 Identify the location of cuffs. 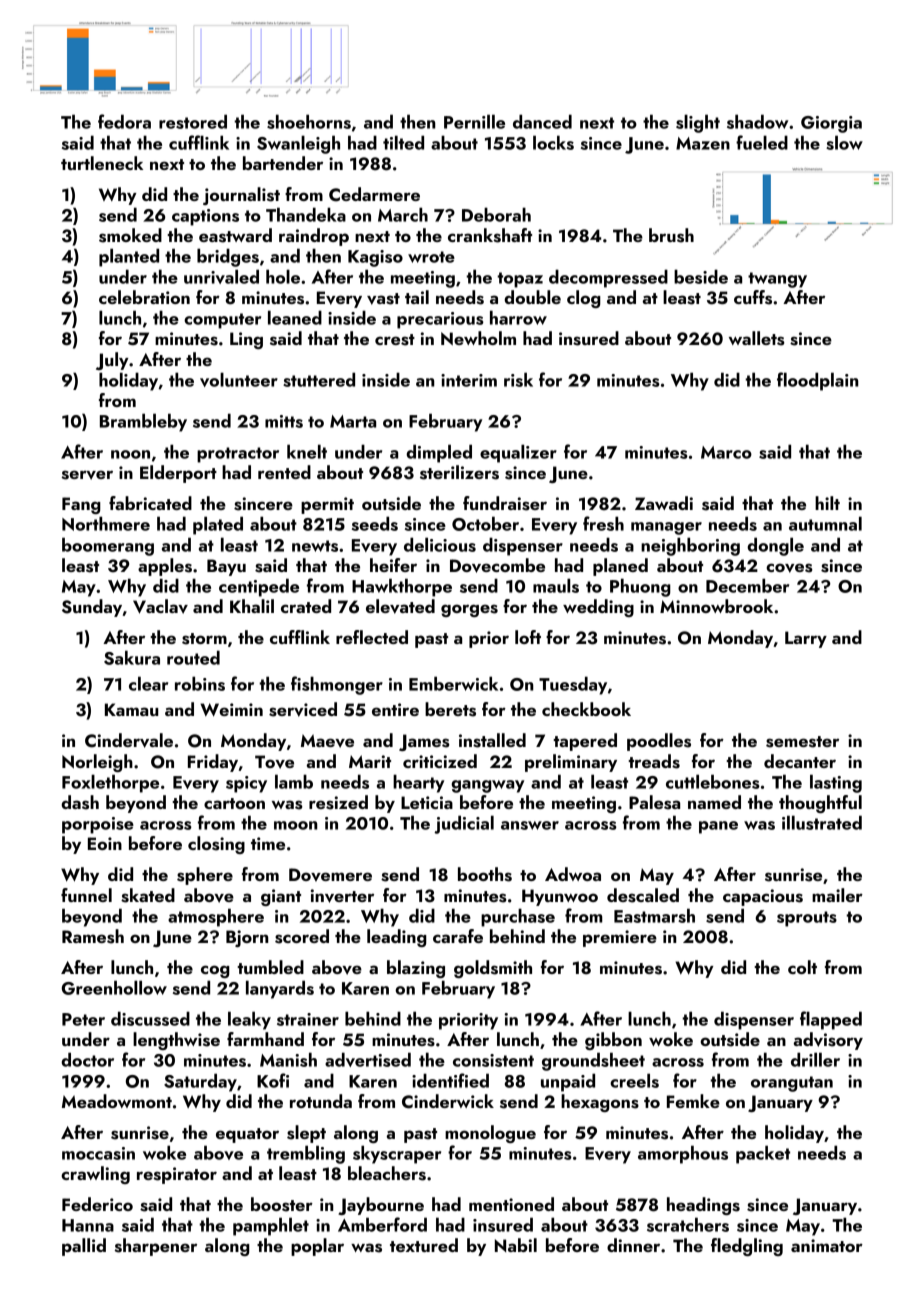
(753, 297).
